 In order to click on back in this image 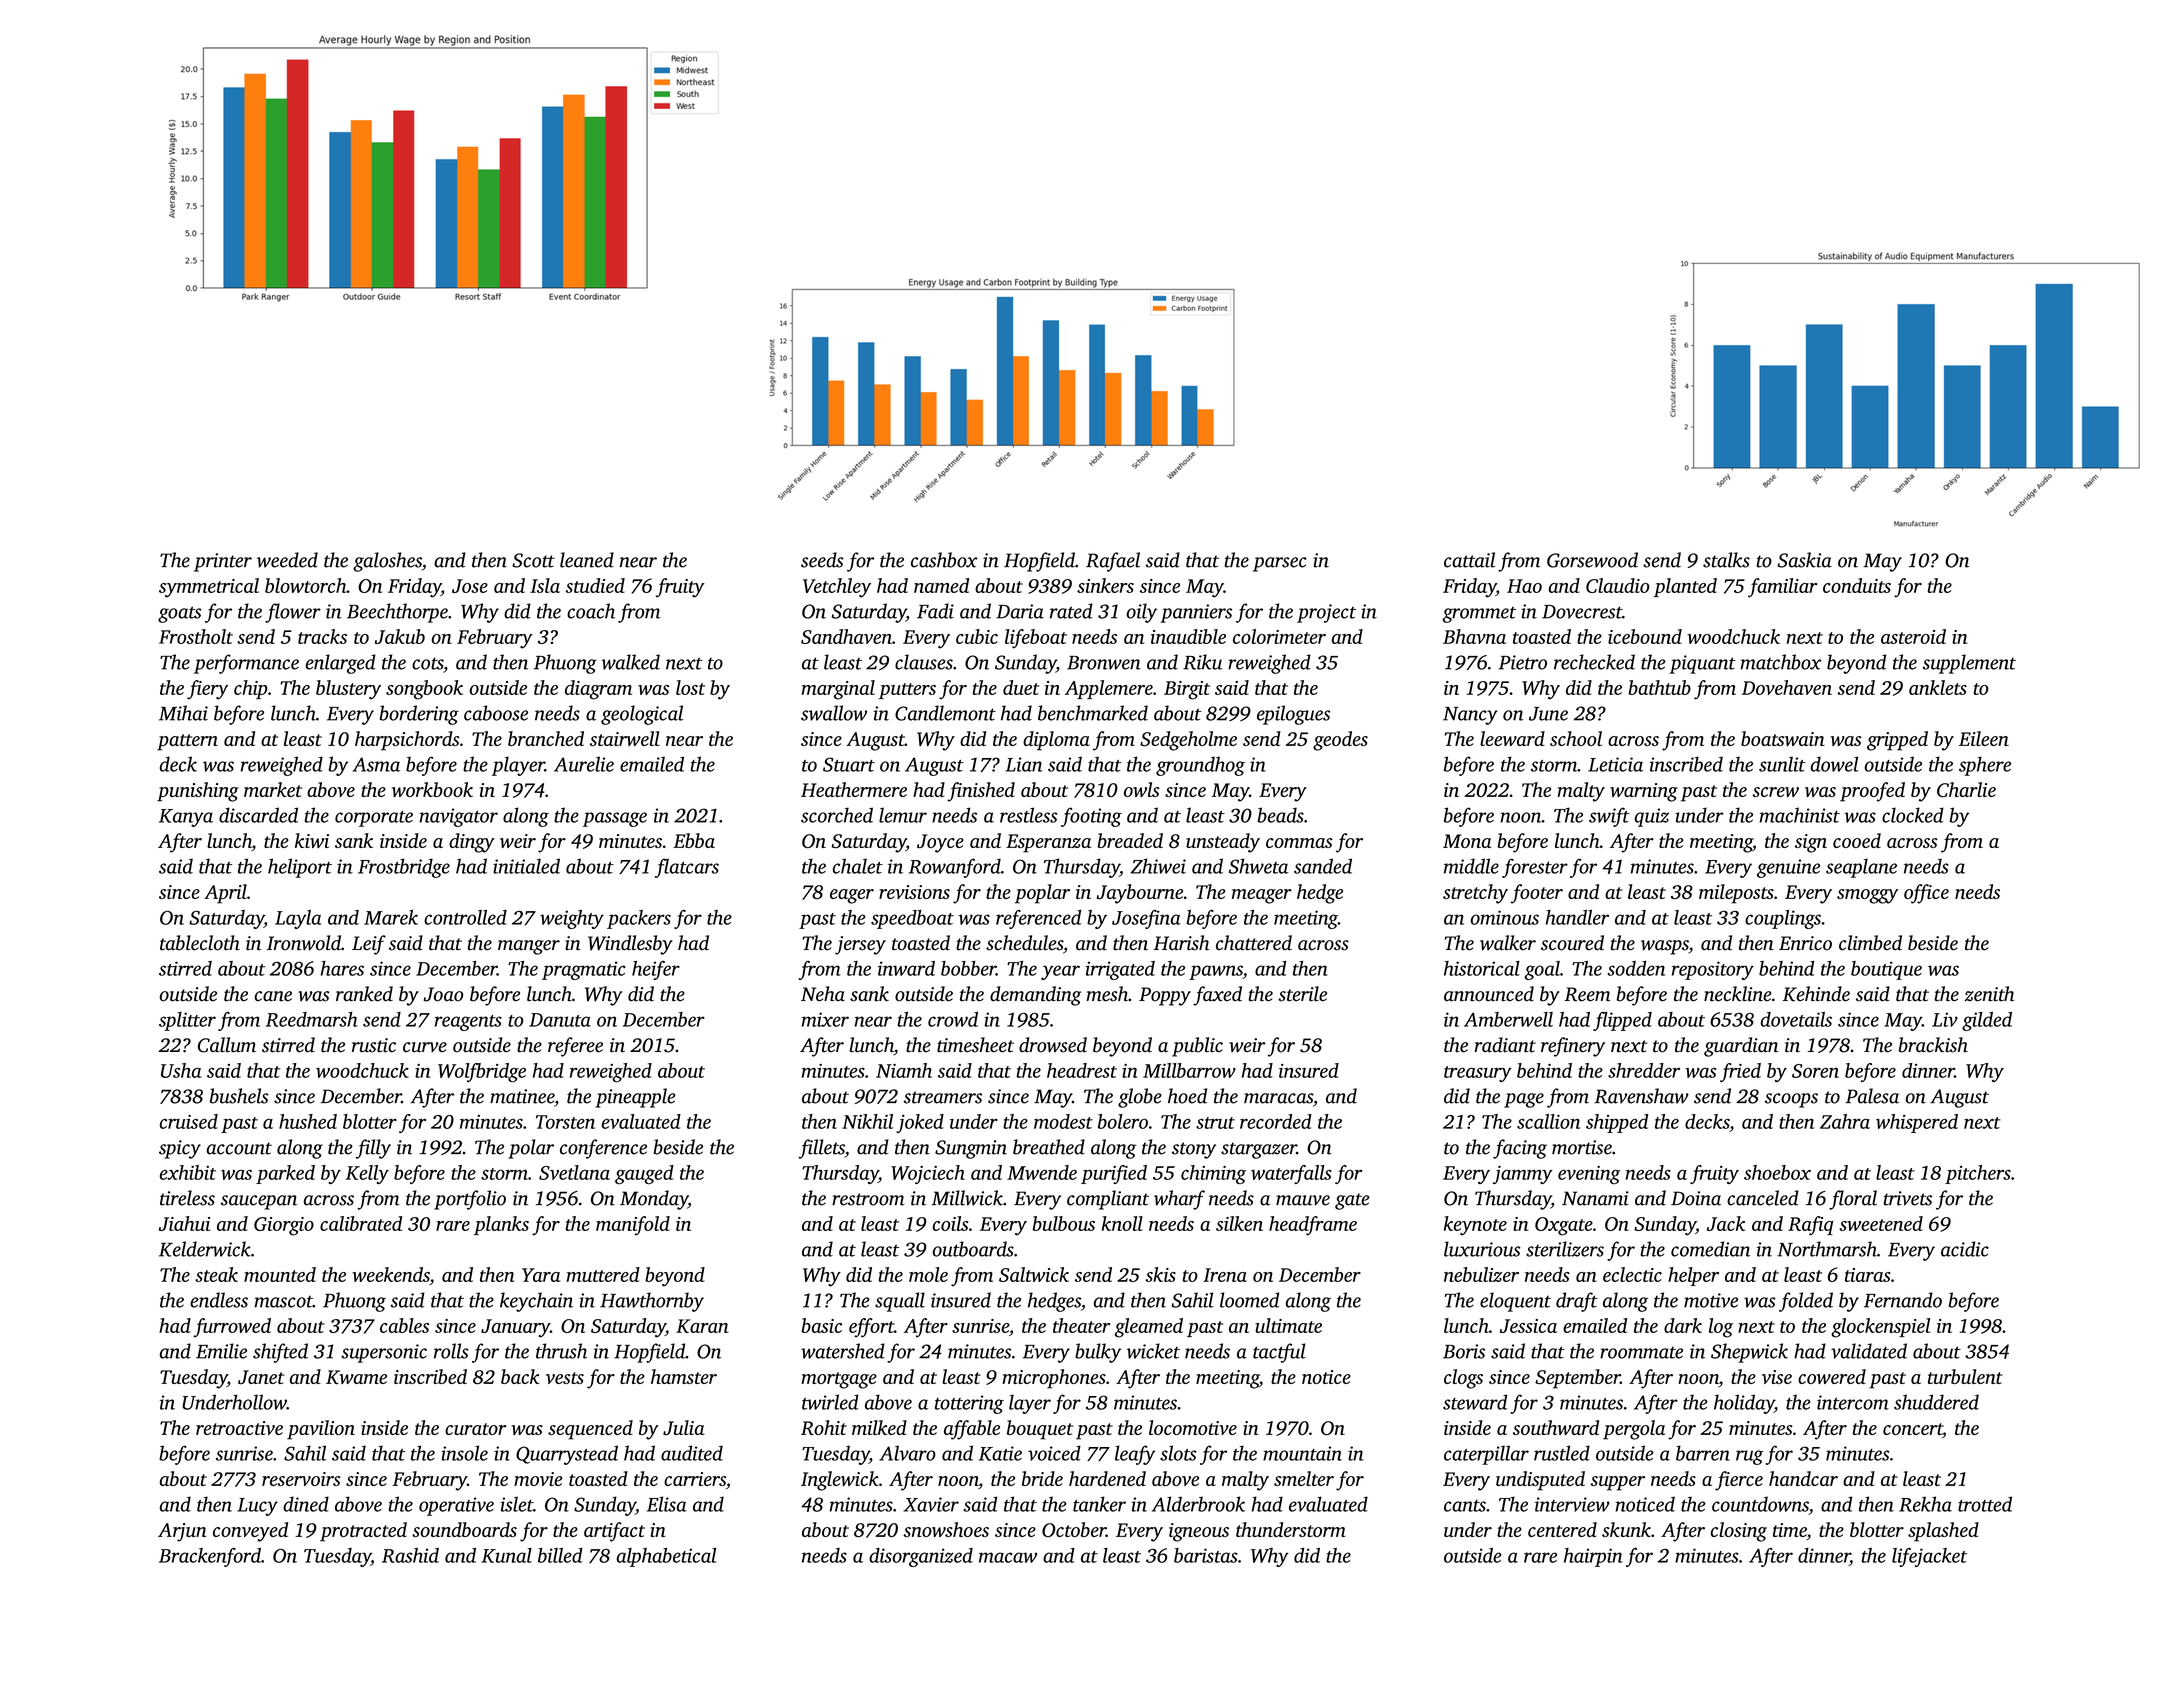, I will do `click(520, 1376)`.
